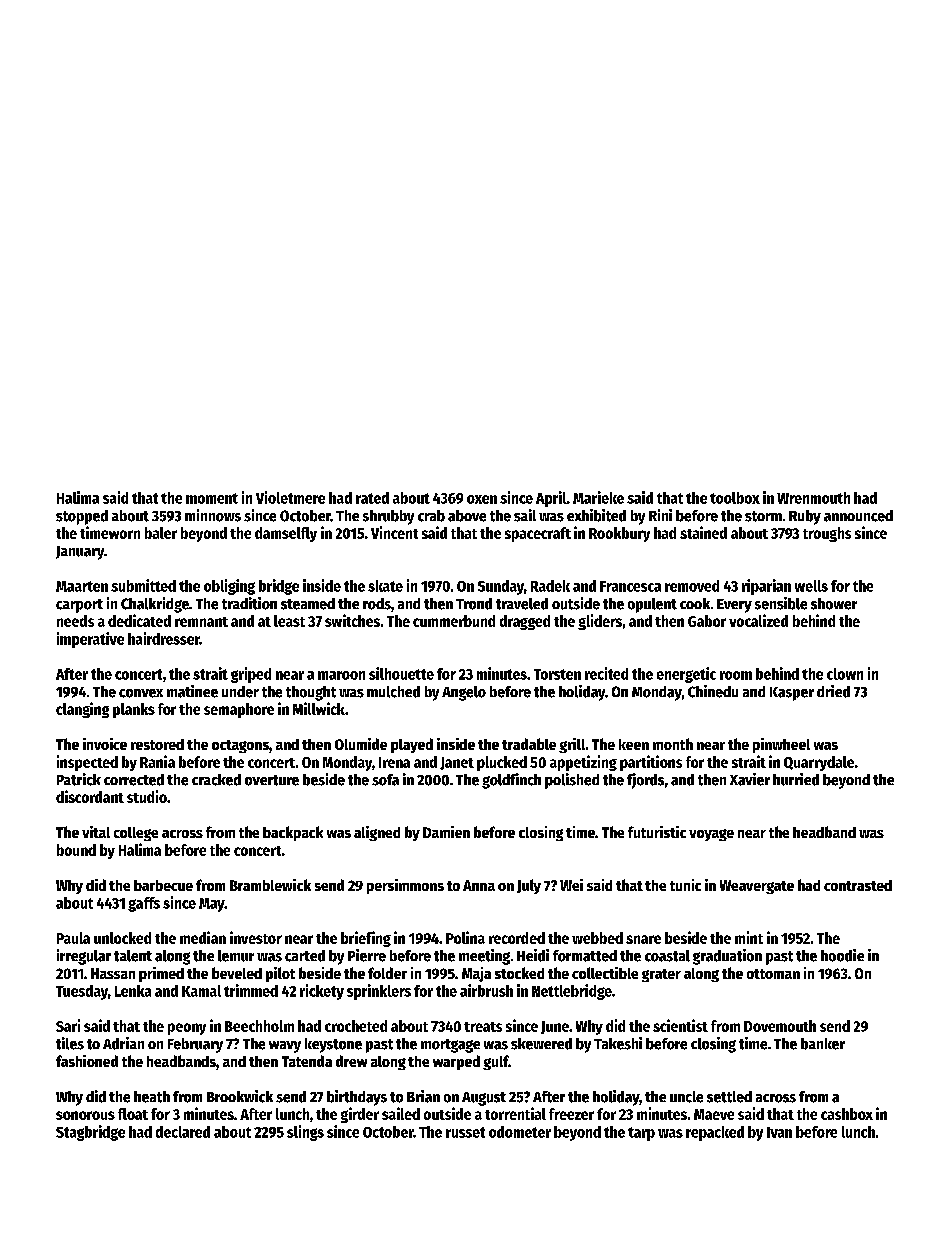  Describe the element at coordinates (270, 885) in the screenshot. I see `Bramblewick` at that location.
